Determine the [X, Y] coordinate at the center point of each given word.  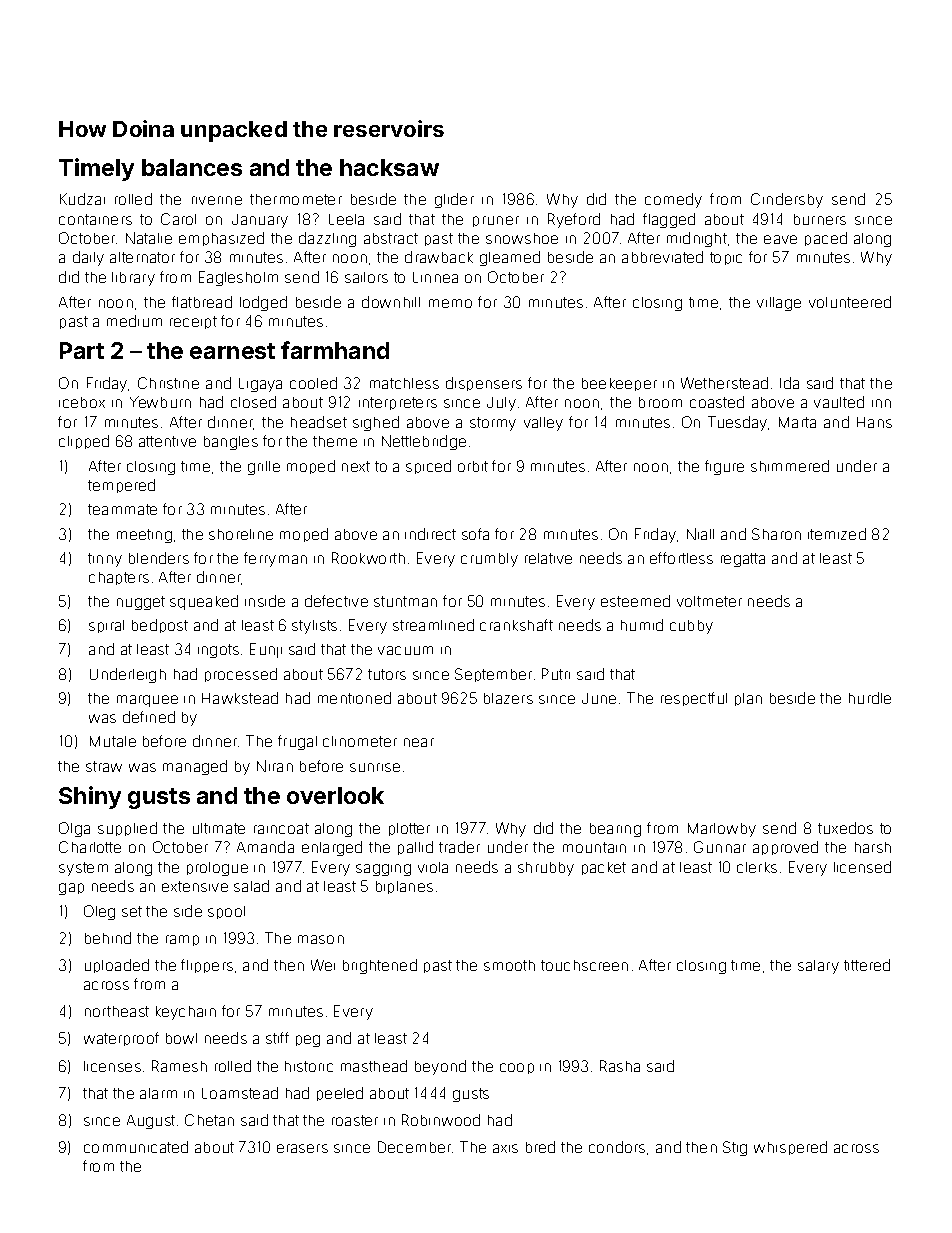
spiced [428, 467]
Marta [797, 422]
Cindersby [787, 200]
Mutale [113, 741]
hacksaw [389, 167]
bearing [615, 830]
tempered [121, 486]
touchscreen [584, 965]
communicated [136, 1147]
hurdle [870, 698]
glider [454, 200]
